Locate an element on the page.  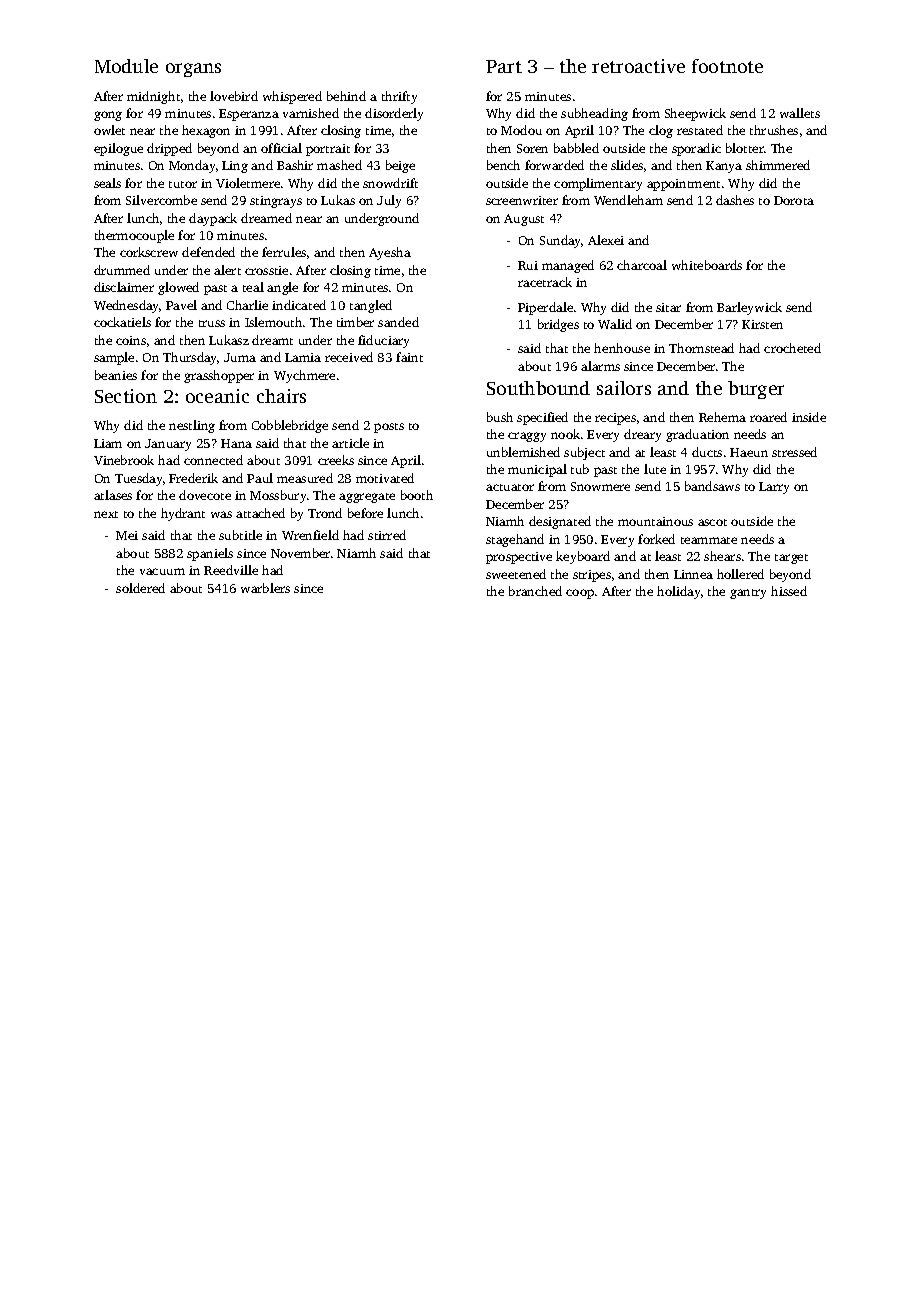
Silvercombe is located at coordinates (161, 200).
